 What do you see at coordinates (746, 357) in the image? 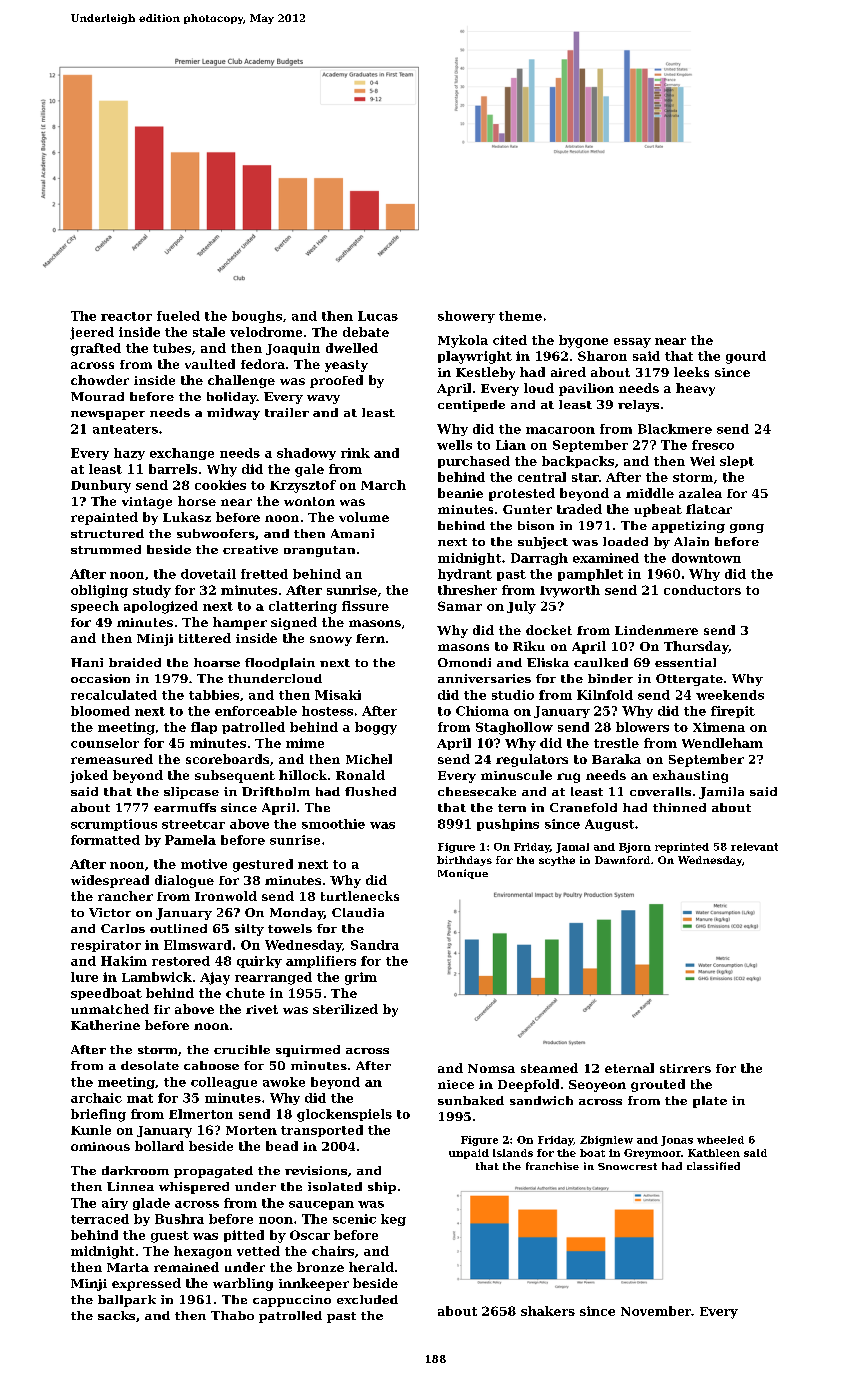
I see `gourd` at bounding box center [746, 357].
